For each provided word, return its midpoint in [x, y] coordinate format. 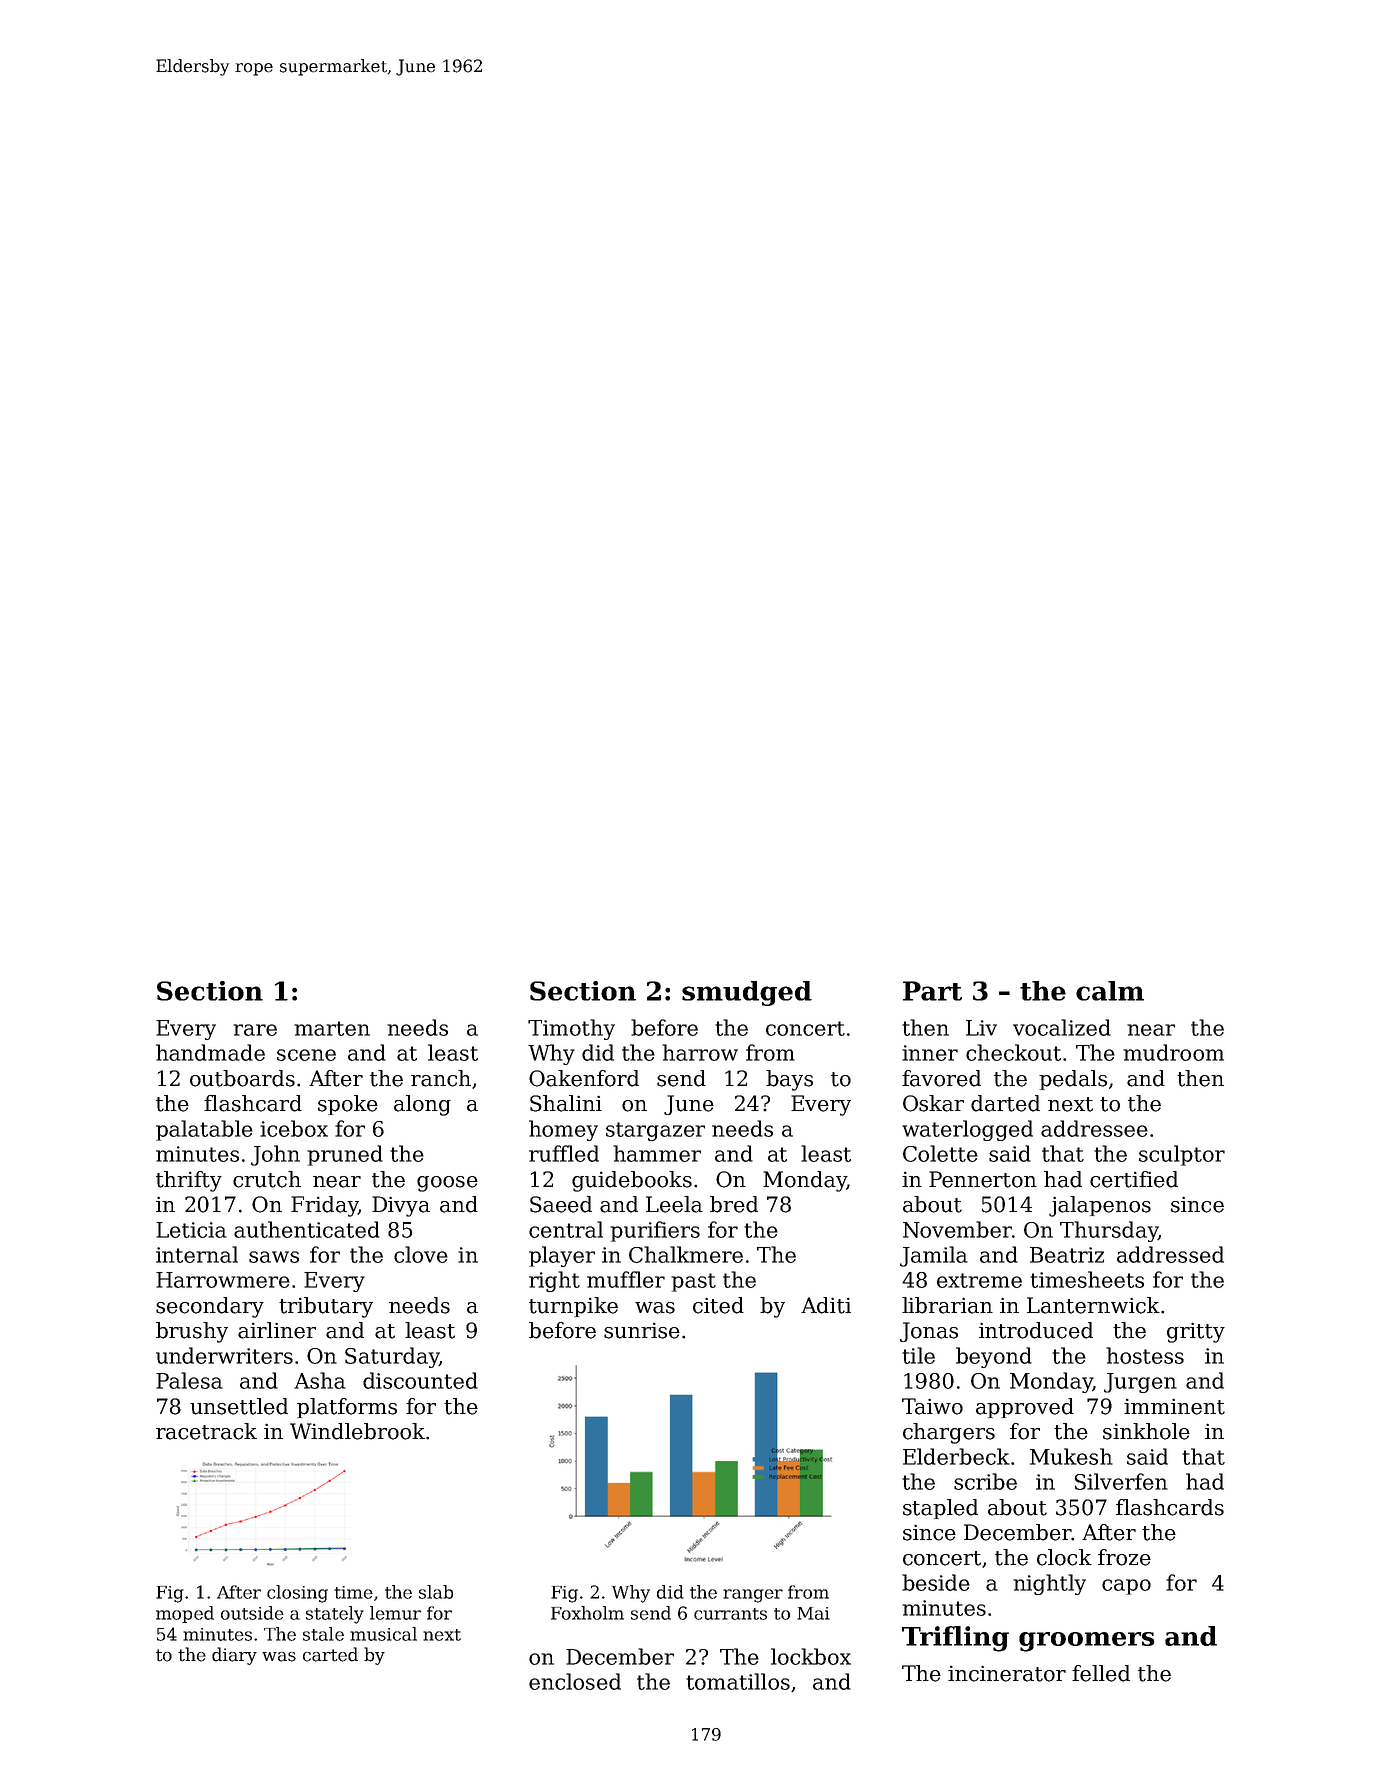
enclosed [575, 1681]
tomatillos [738, 1681]
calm [1110, 991]
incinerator [1007, 1673]
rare [255, 1030]
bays [789, 1080]
